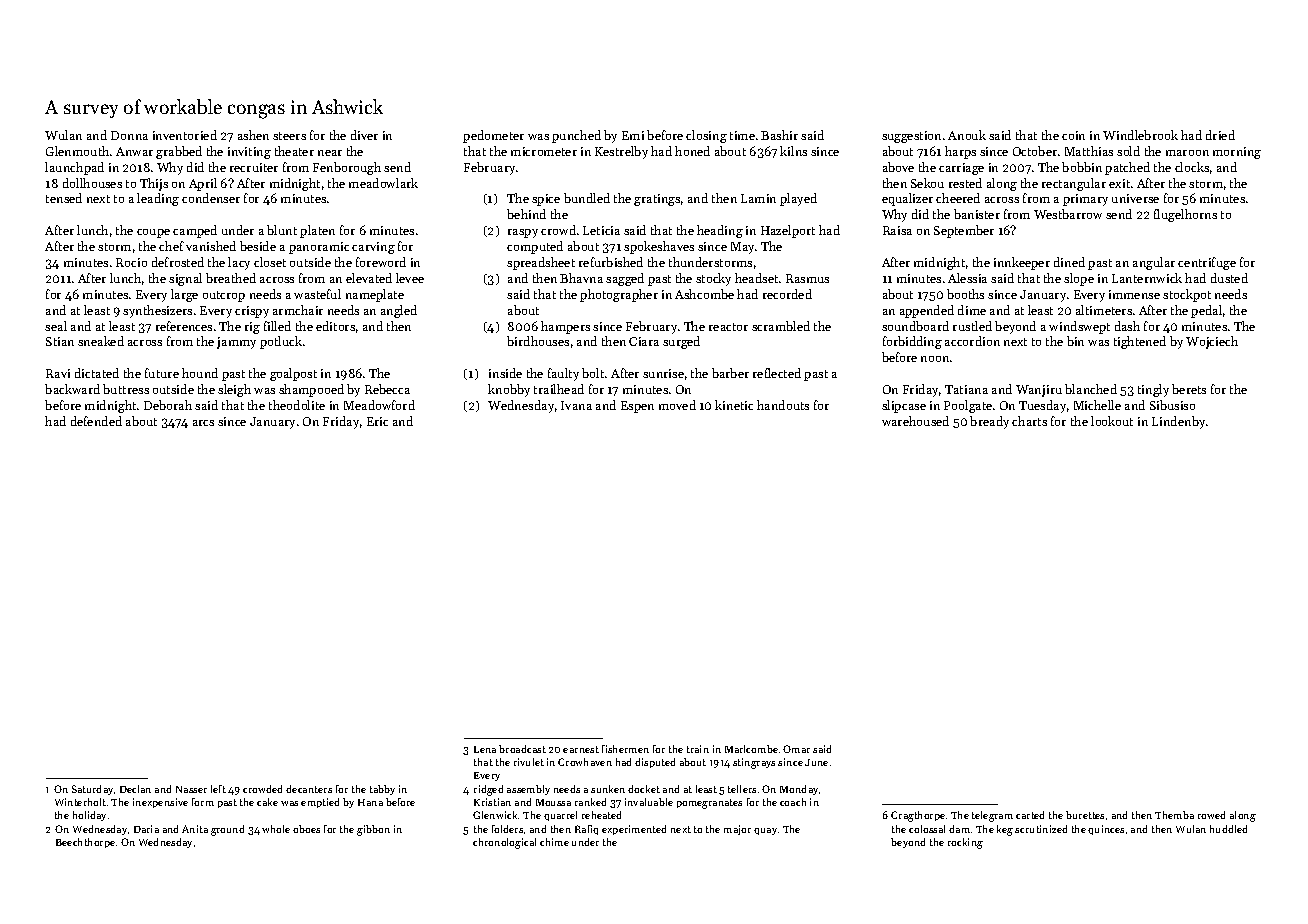  Describe the element at coordinates (191, 789) in the document. I see `Nasser` at that location.
